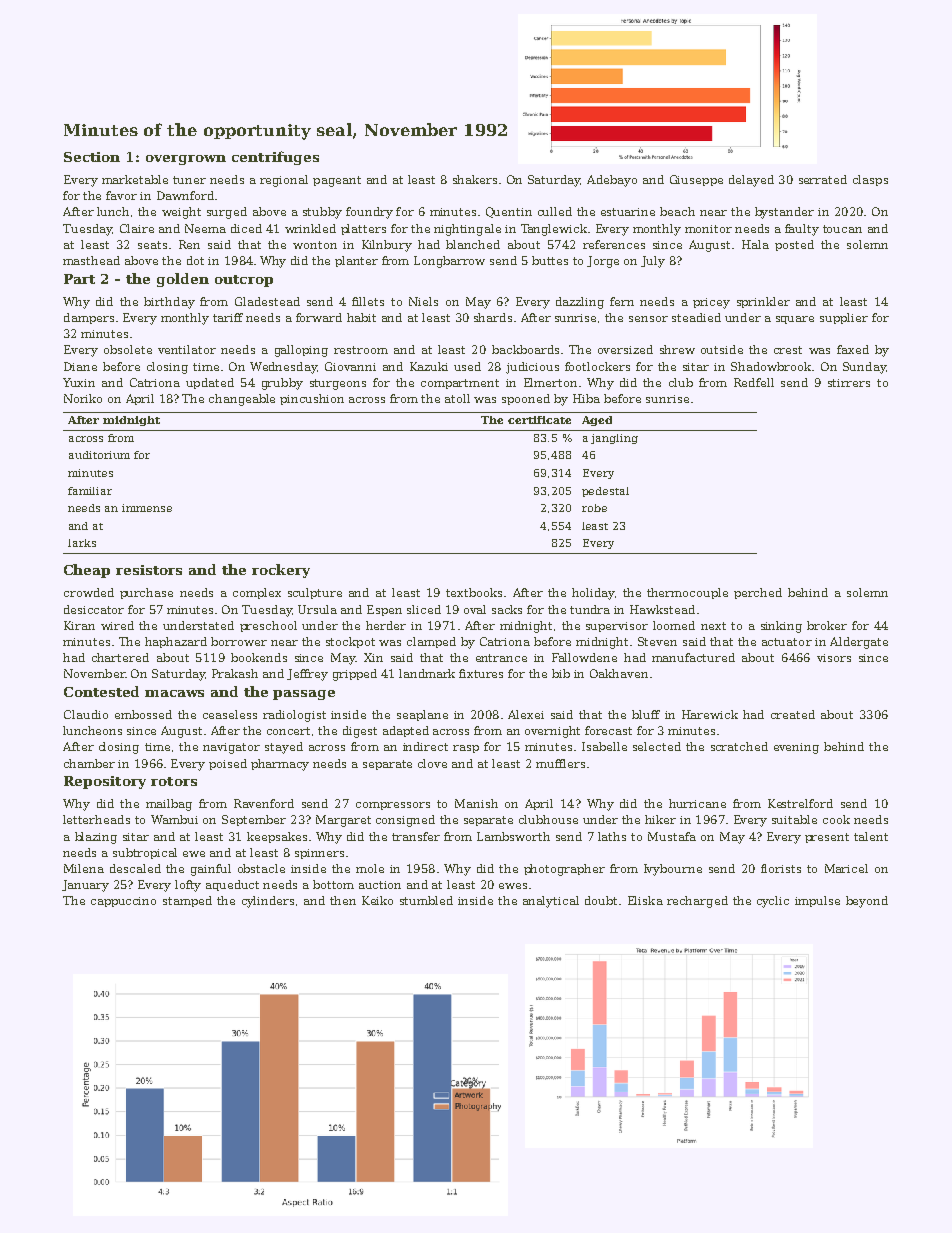 The image size is (952, 1233). I want to click on Giuseppe, so click(696, 180).
